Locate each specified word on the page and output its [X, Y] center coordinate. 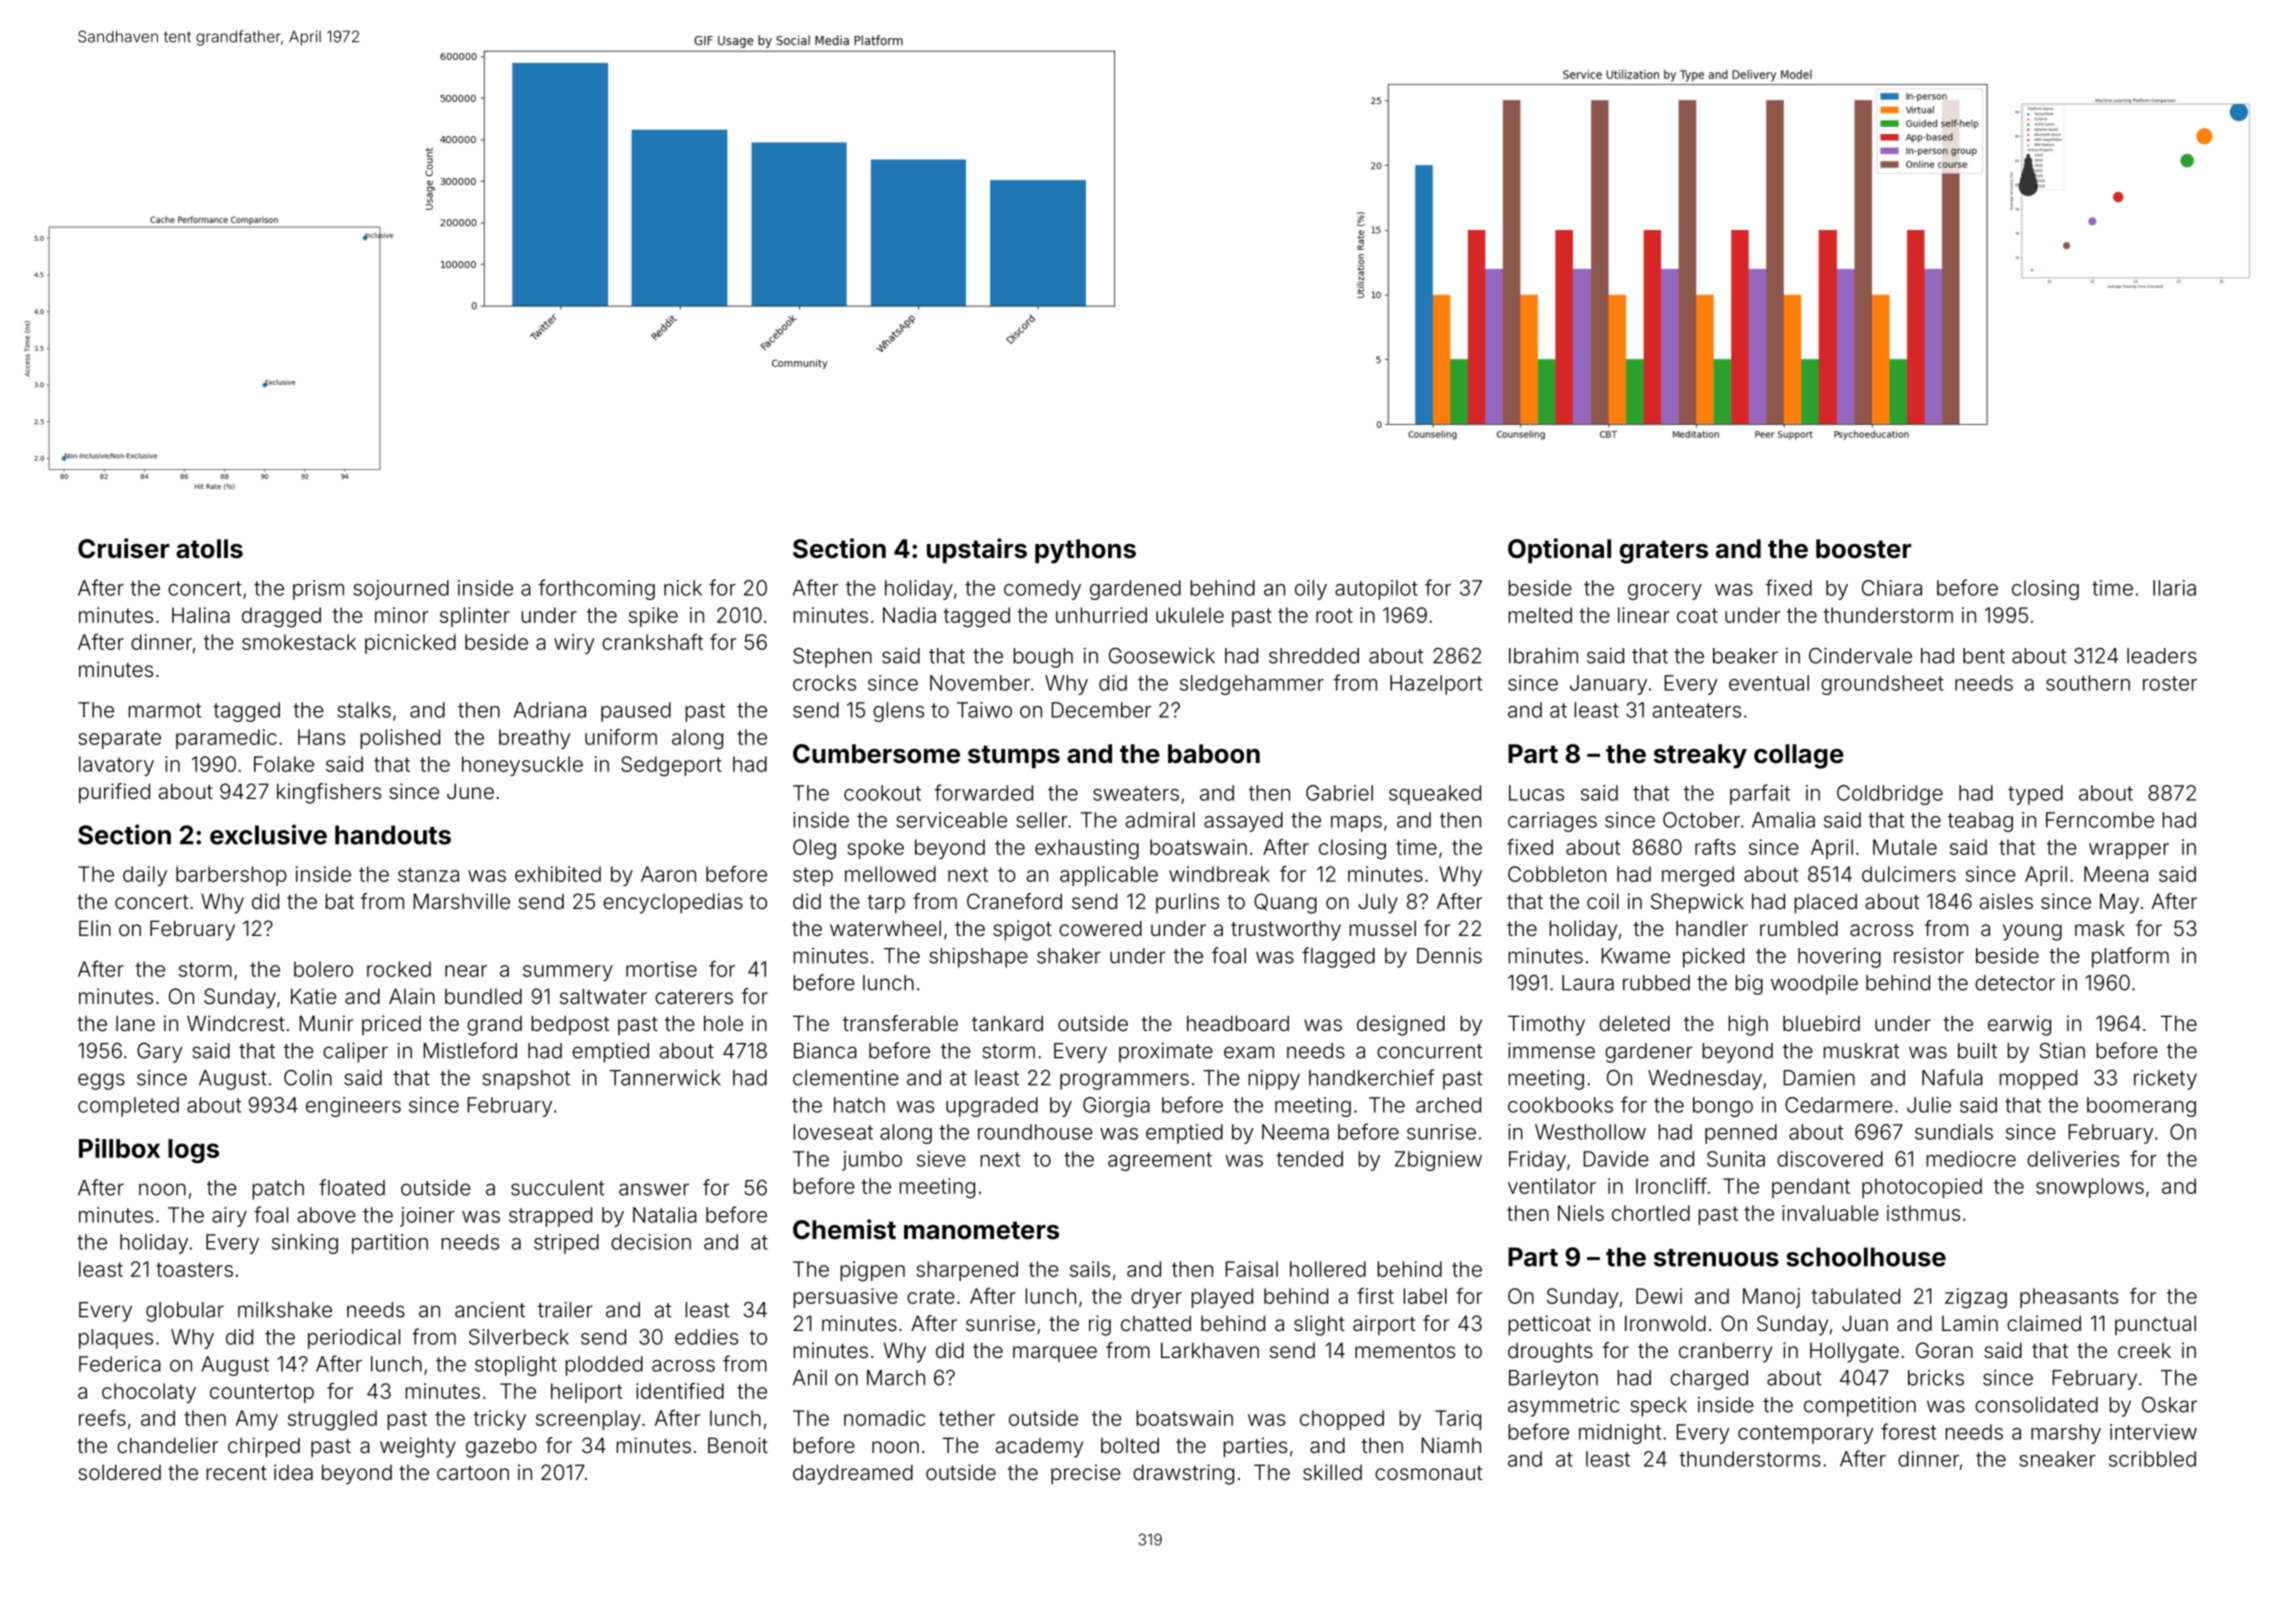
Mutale [1905, 847]
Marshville [462, 901]
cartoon [473, 1473]
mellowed [890, 874]
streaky [1700, 756]
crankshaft [652, 642]
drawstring [1183, 1474]
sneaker [2057, 1459]
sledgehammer [1252, 685]
